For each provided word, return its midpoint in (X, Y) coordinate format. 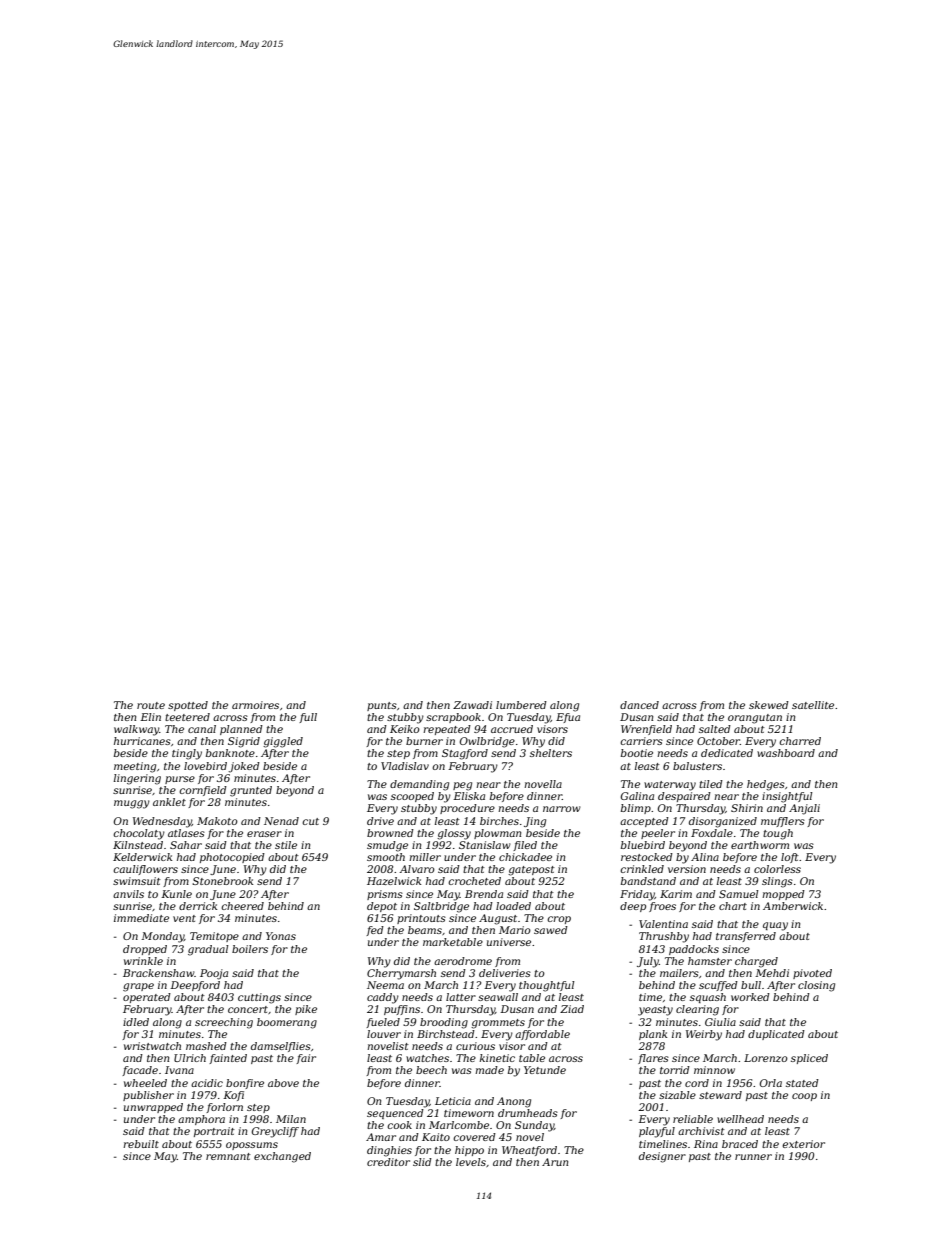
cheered (242, 906)
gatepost (531, 871)
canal (202, 729)
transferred (746, 937)
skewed (769, 705)
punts (382, 706)
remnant (228, 1156)
